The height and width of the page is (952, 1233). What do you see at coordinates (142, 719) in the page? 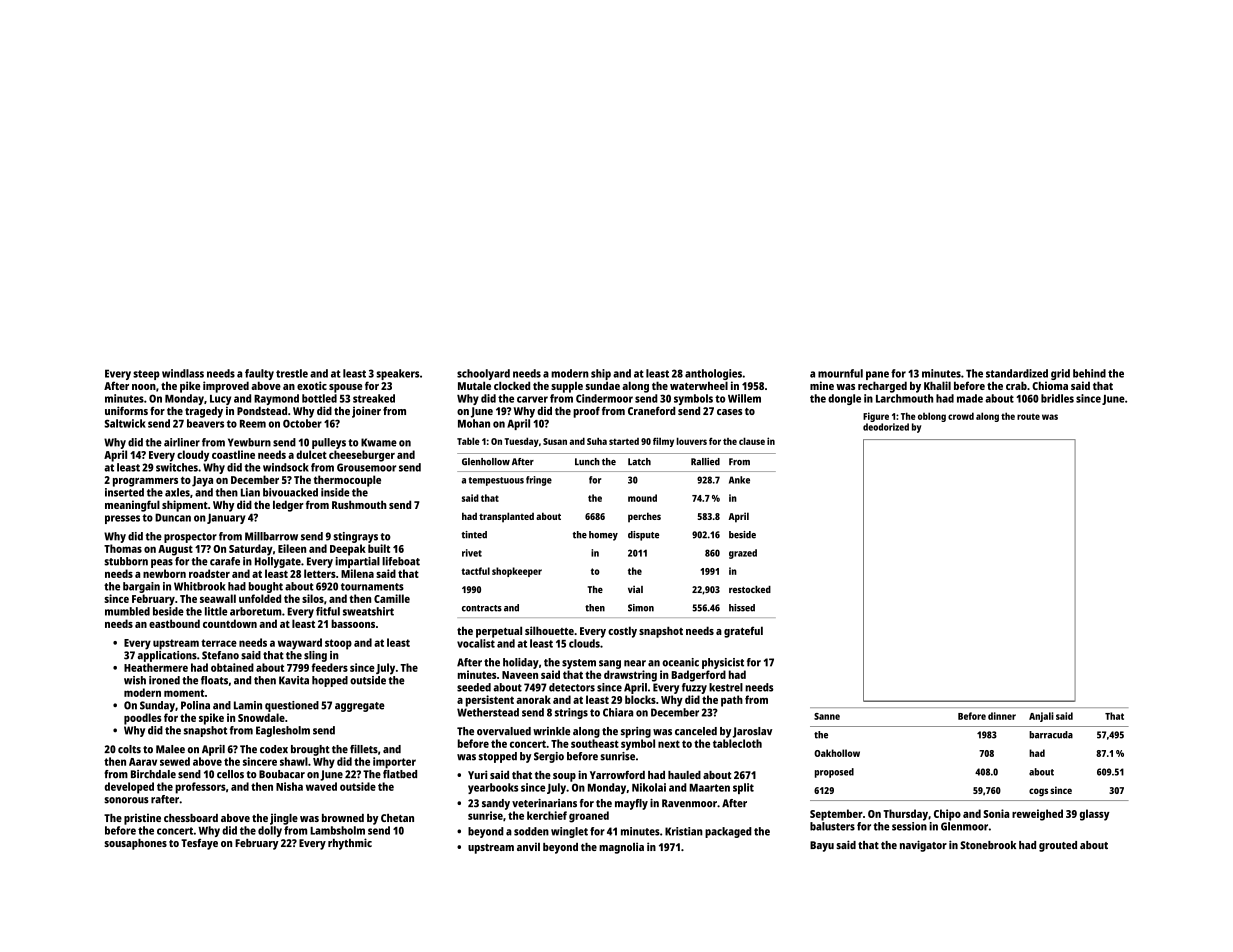
I see `poodles` at bounding box center [142, 719].
